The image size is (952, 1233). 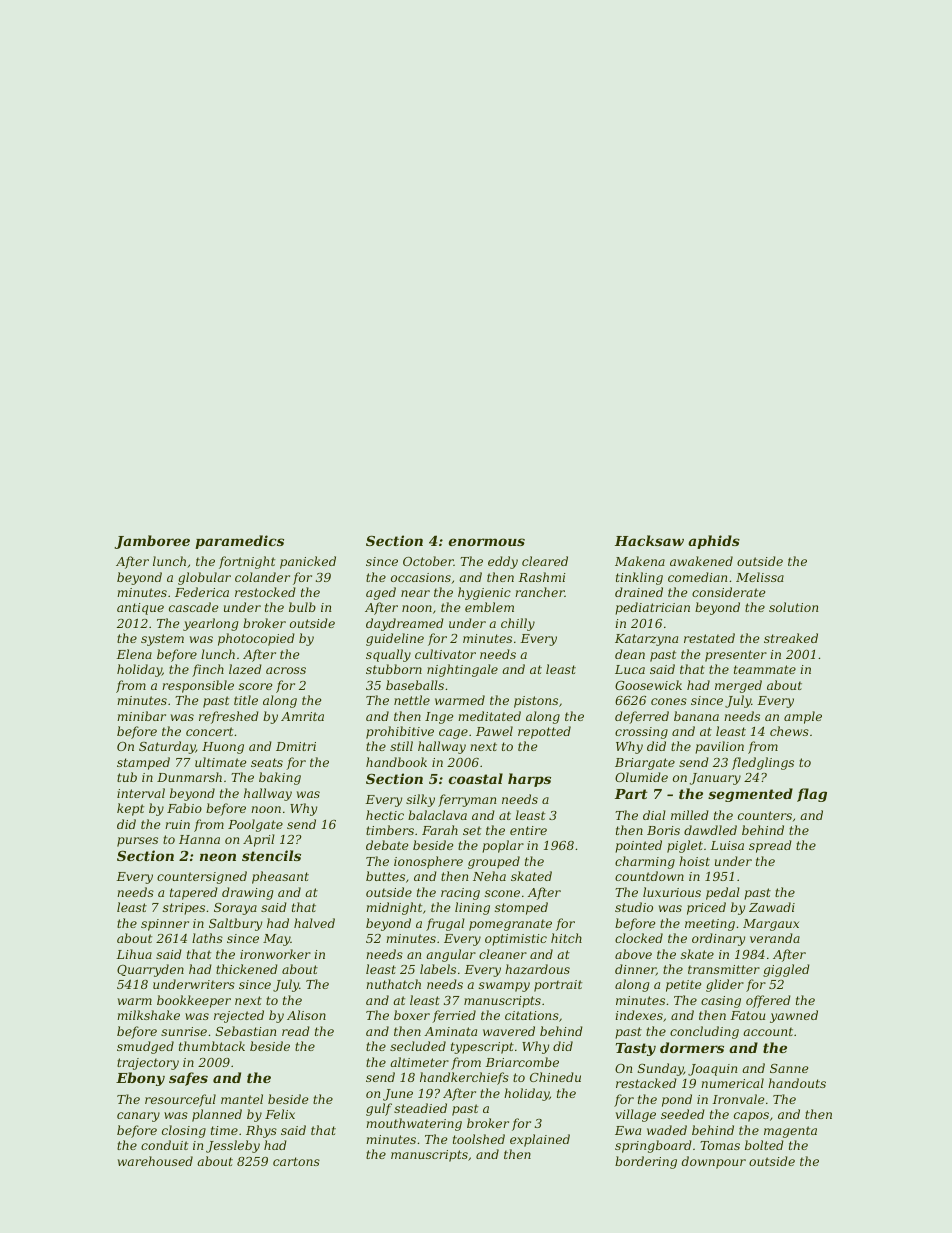 What do you see at coordinates (302, 607) in the page?
I see `bulb` at bounding box center [302, 607].
